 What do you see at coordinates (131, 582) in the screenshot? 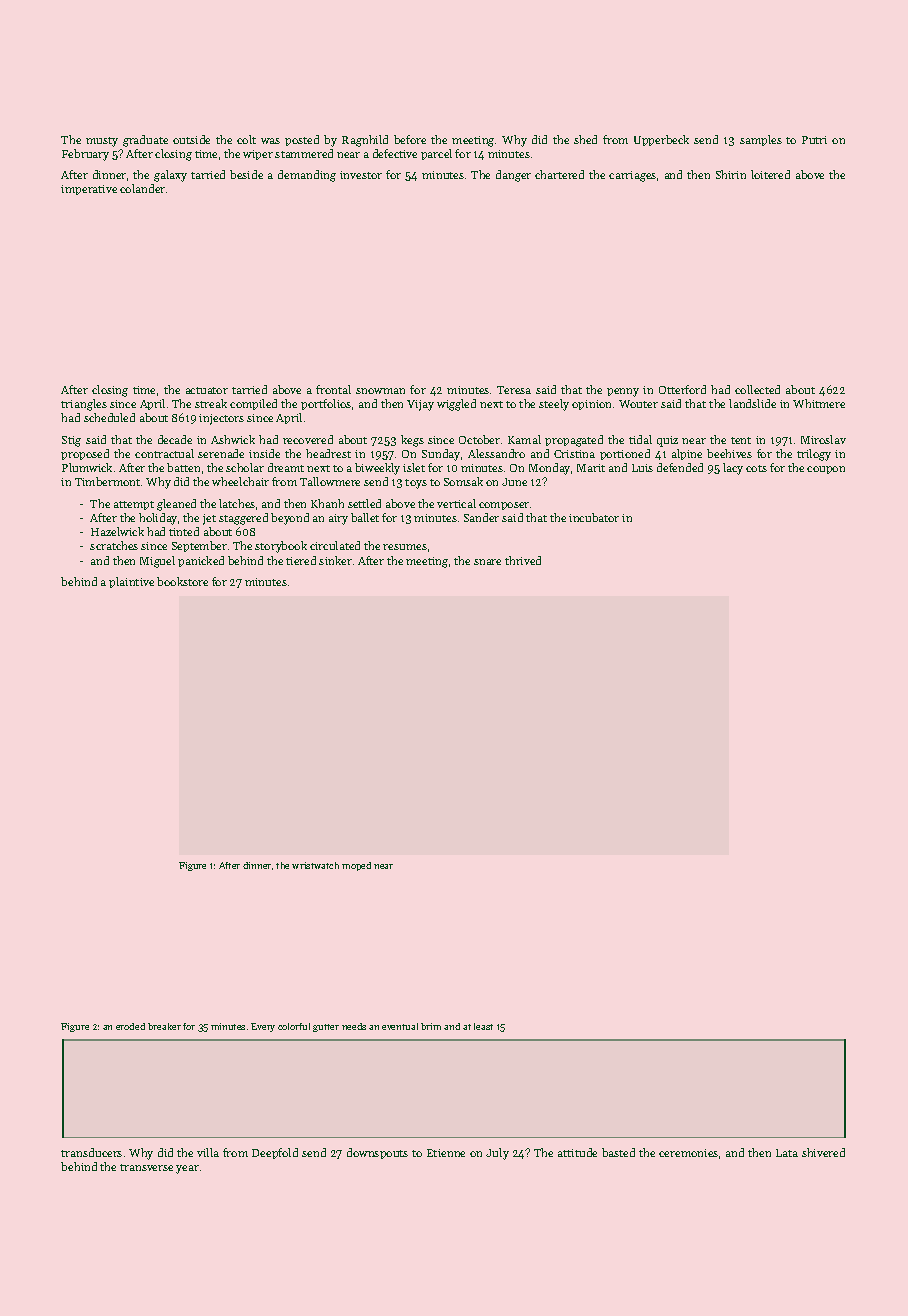
I see `plaintive` at bounding box center [131, 582].
